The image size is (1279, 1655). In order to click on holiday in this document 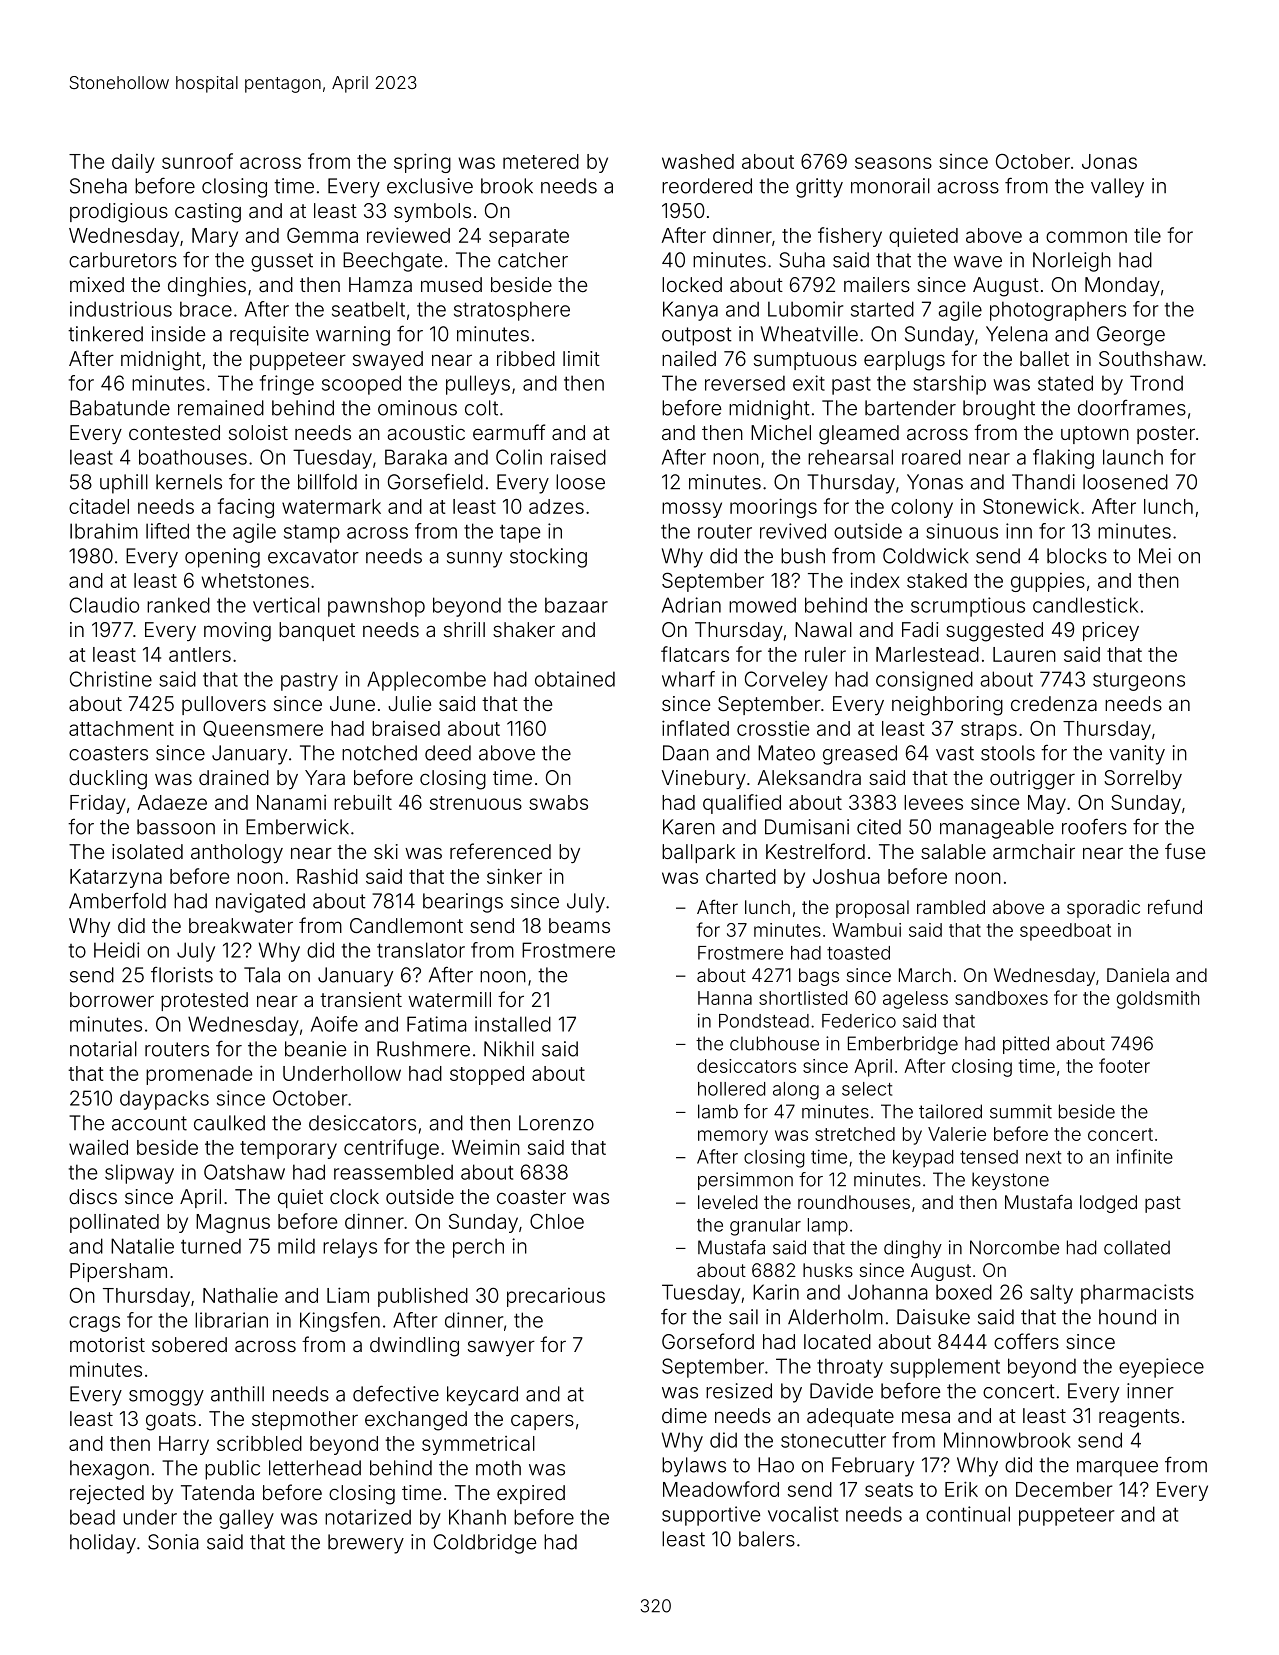, I will do `click(103, 1544)`.
